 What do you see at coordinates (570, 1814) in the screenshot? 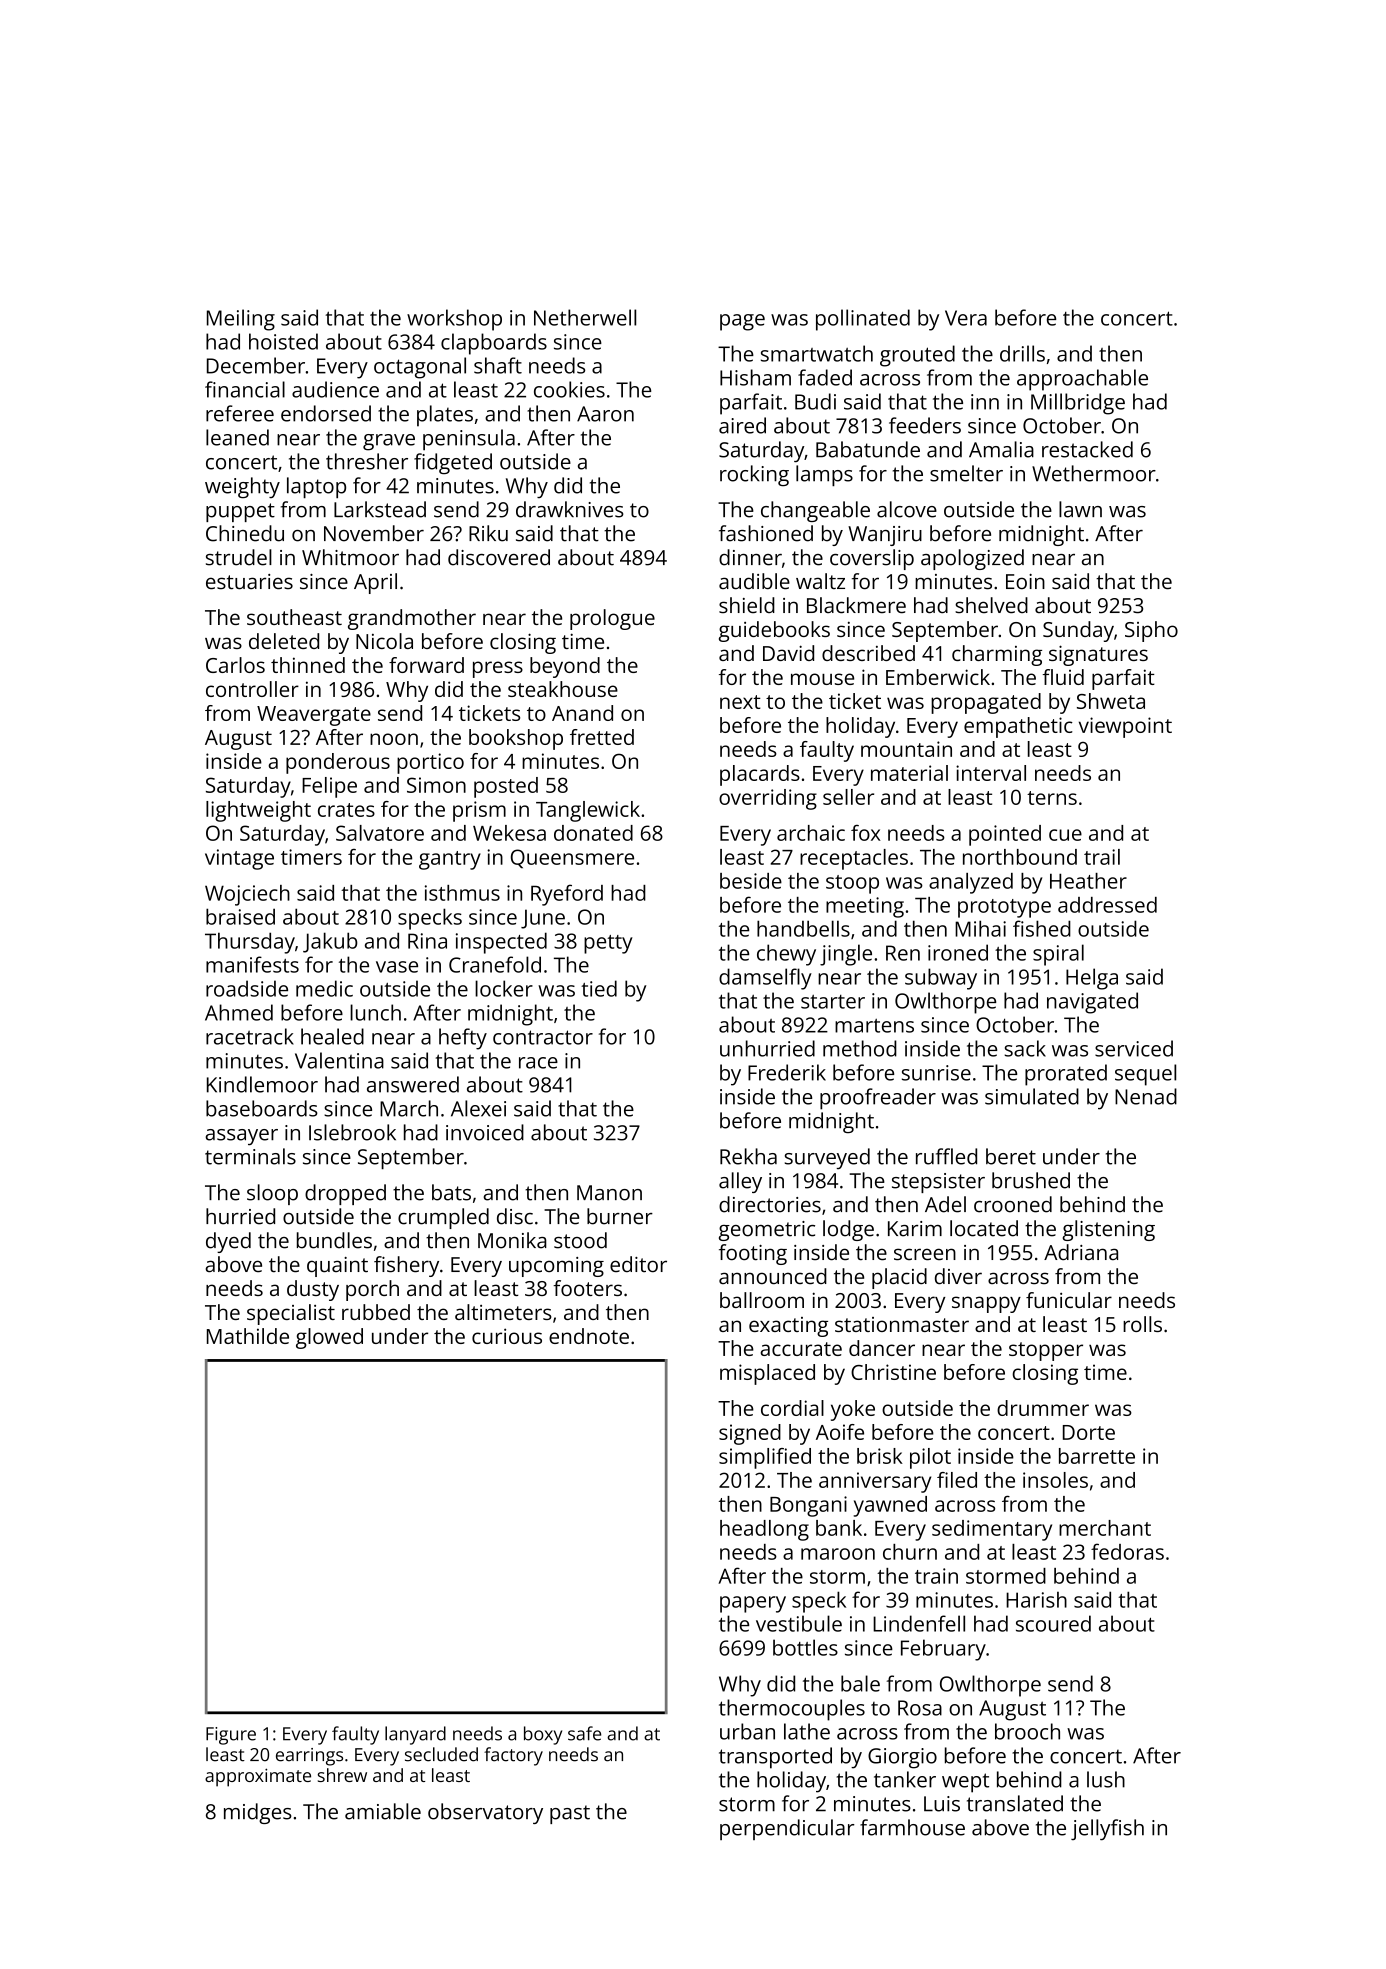
I see `past` at bounding box center [570, 1814].
